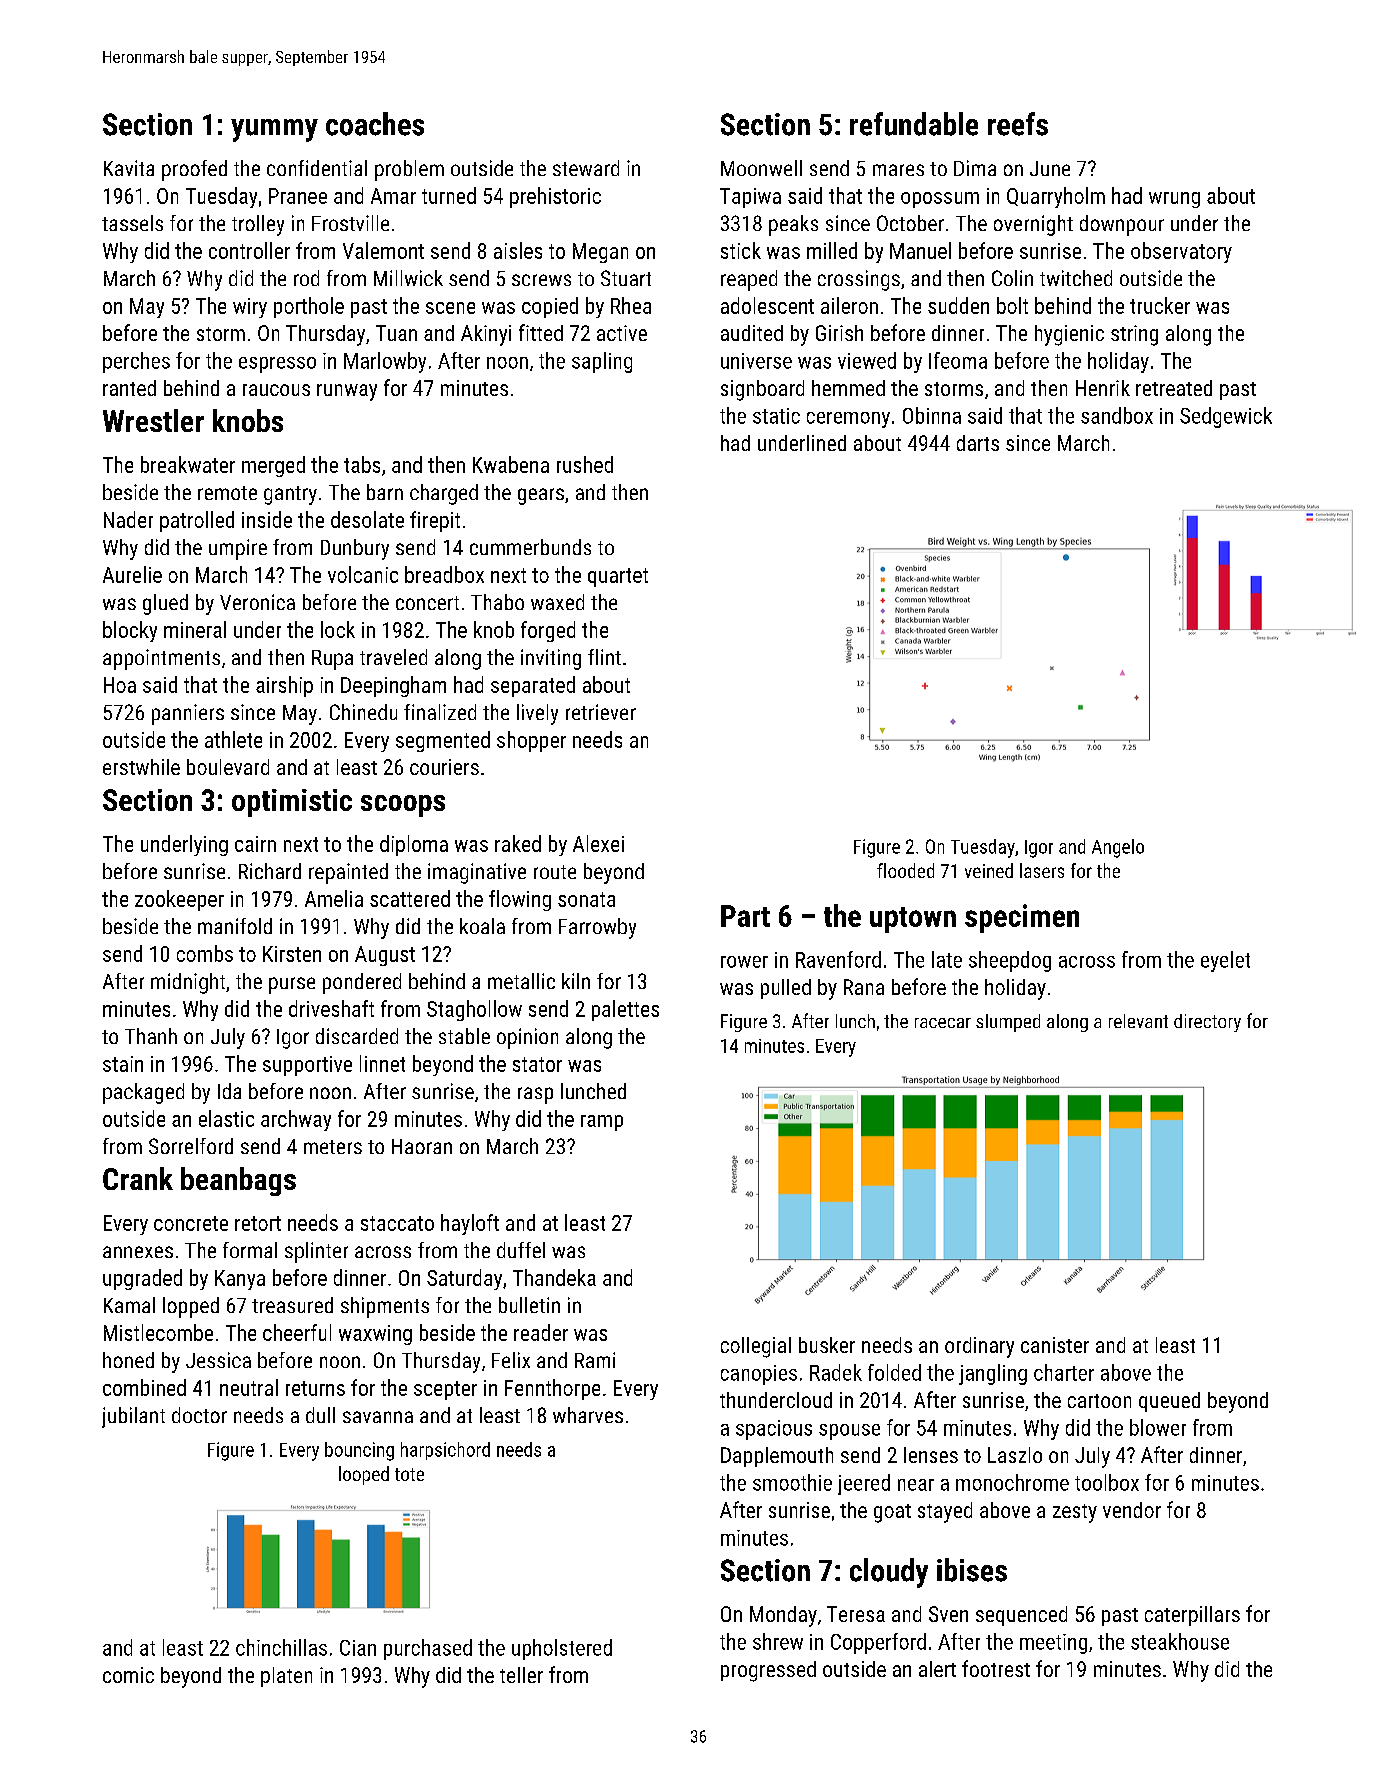 This screenshot has height=1786, width=1380. I want to click on Angelo, so click(1118, 848).
